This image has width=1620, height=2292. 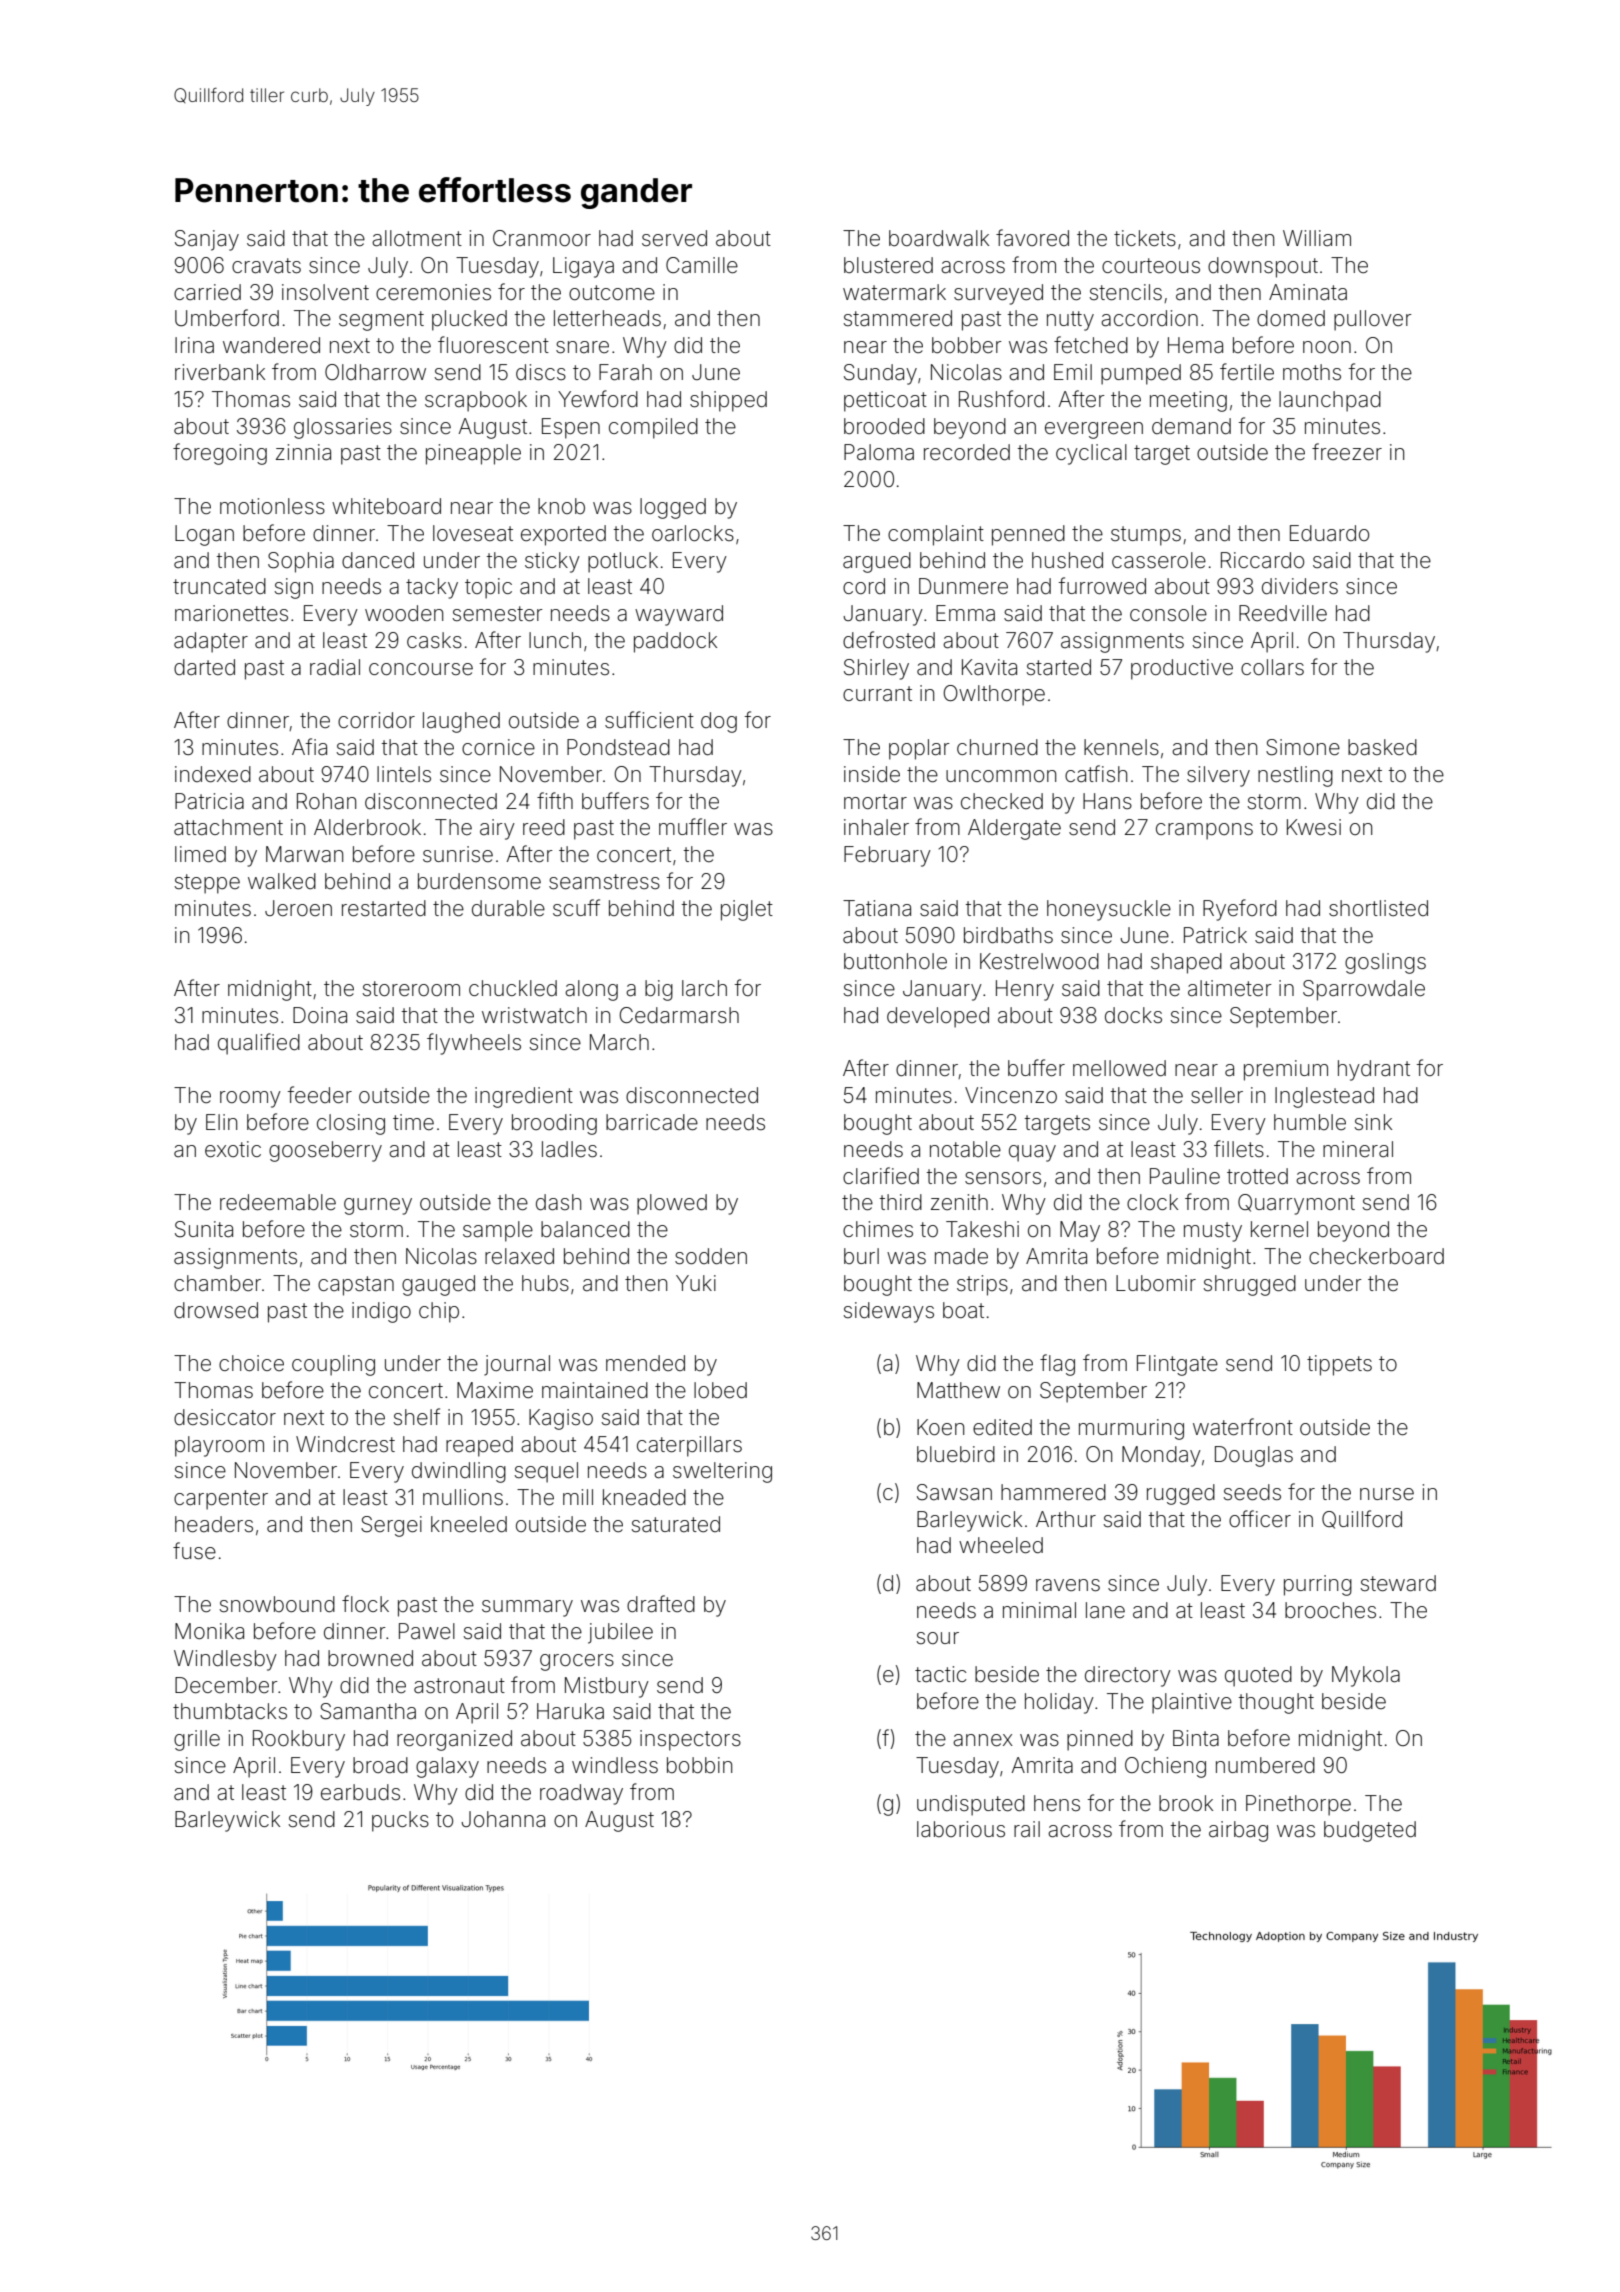 What do you see at coordinates (675, 642) in the image?
I see `paddock` at bounding box center [675, 642].
